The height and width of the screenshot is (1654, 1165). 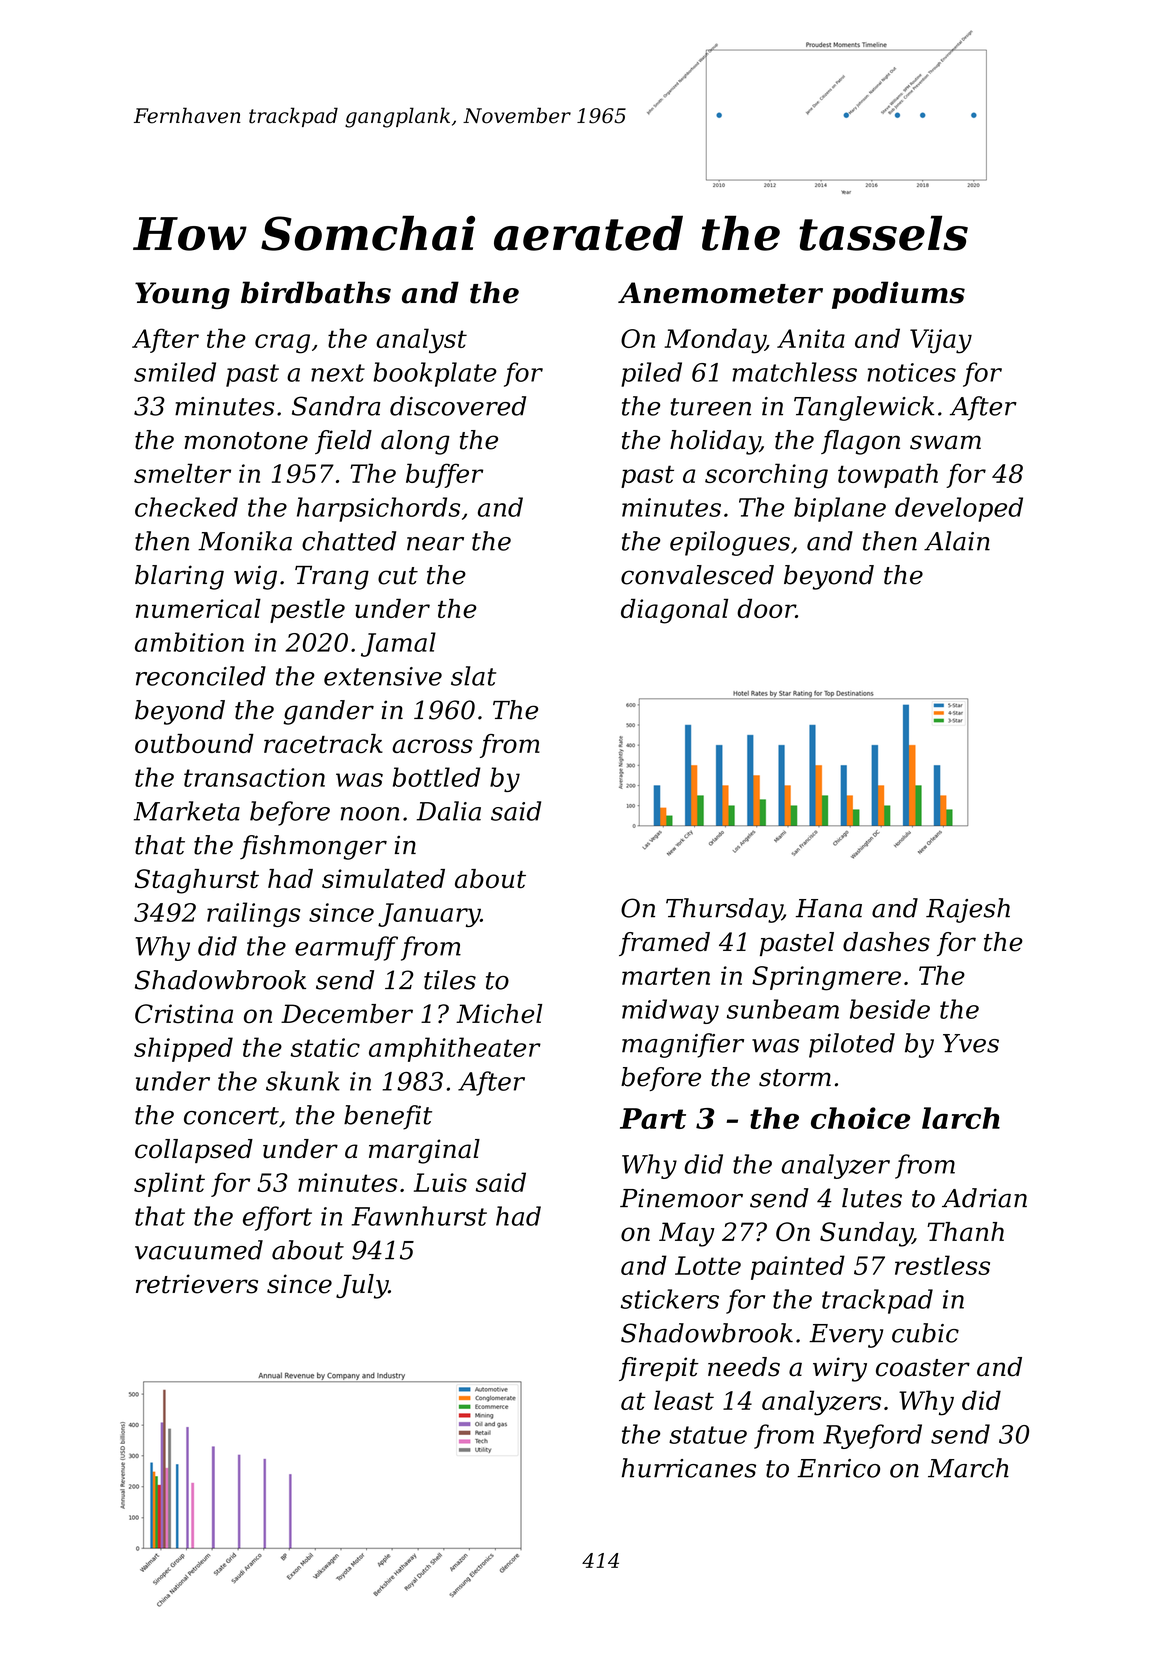 What do you see at coordinates (860, 1118) in the screenshot?
I see `choice` at bounding box center [860, 1118].
